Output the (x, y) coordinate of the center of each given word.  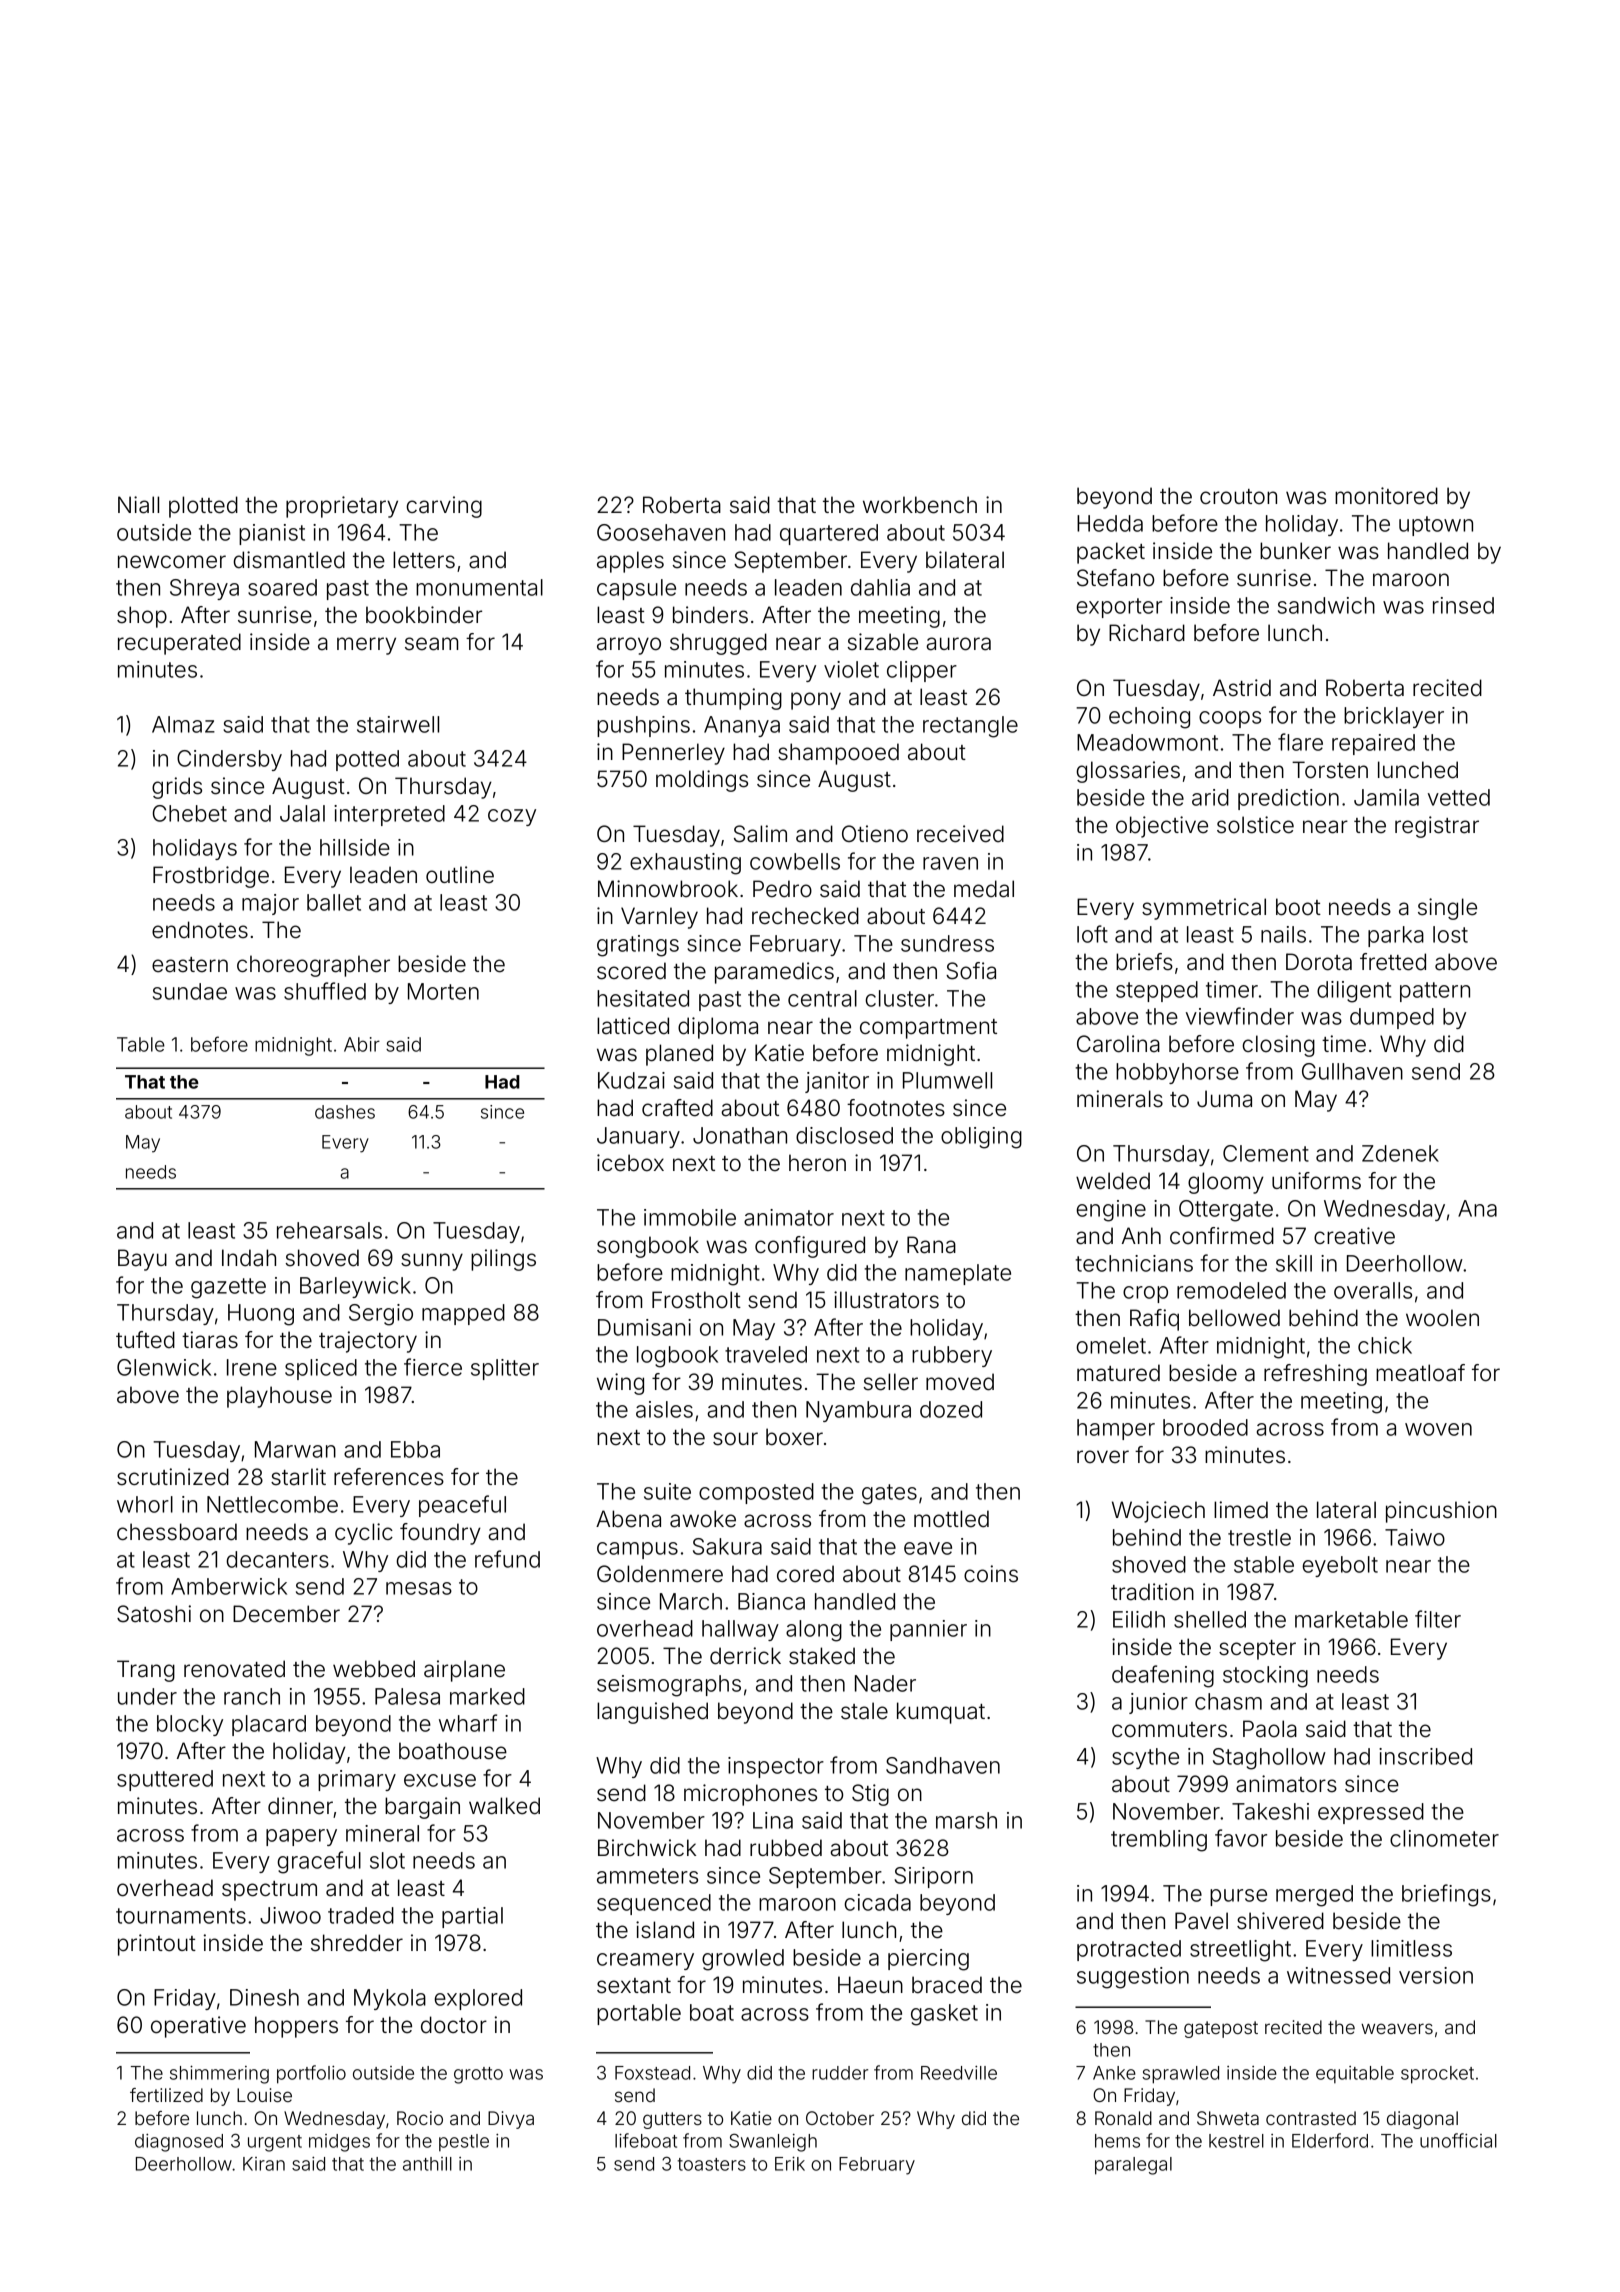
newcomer (172, 562)
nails (1283, 934)
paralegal (1133, 2166)
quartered (829, 534)
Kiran (264, 2164)
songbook (648, 1247)
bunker (1295, 551)
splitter (505, 1369)
